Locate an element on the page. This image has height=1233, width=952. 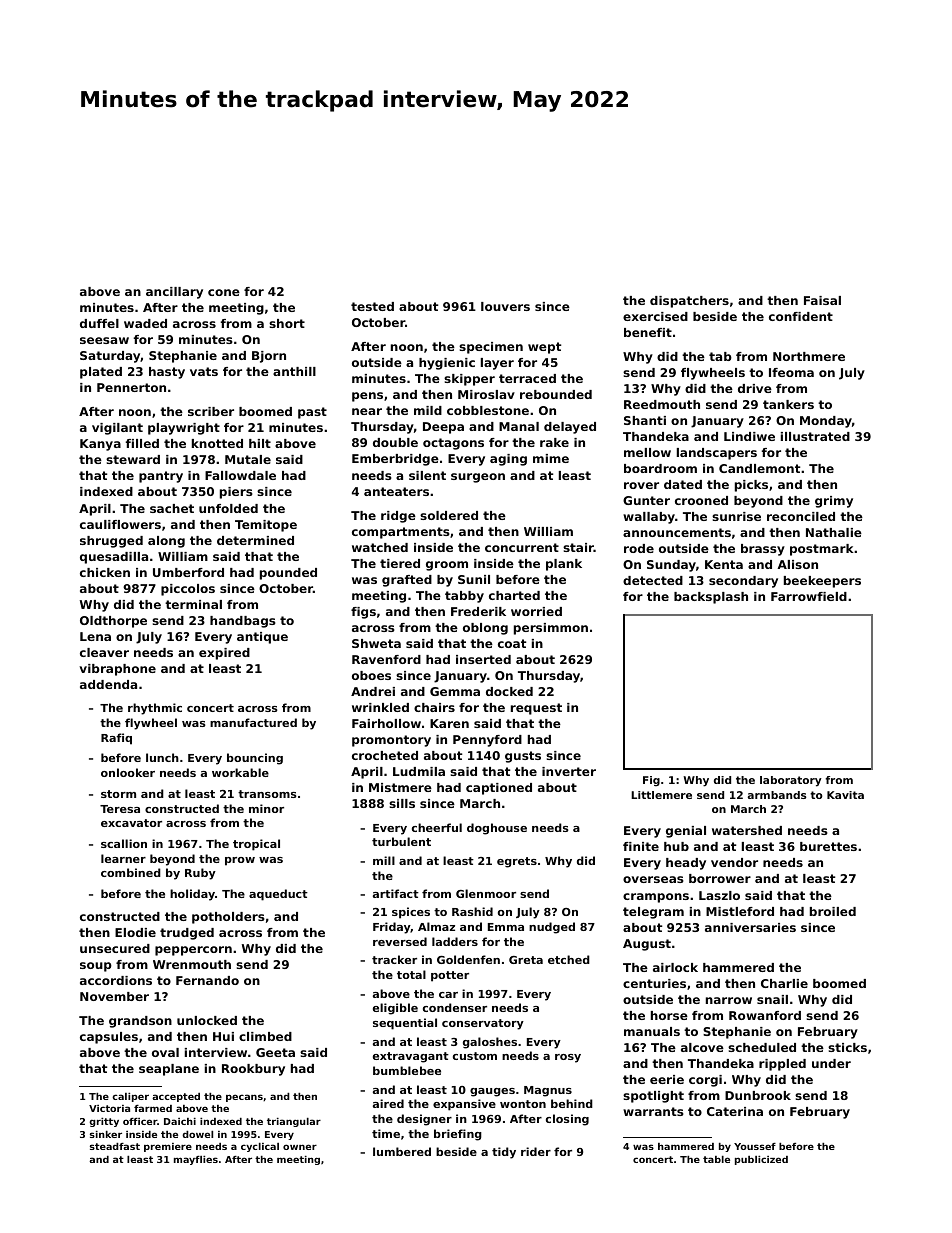
cyclical is located at coordinates (260, 1147).
